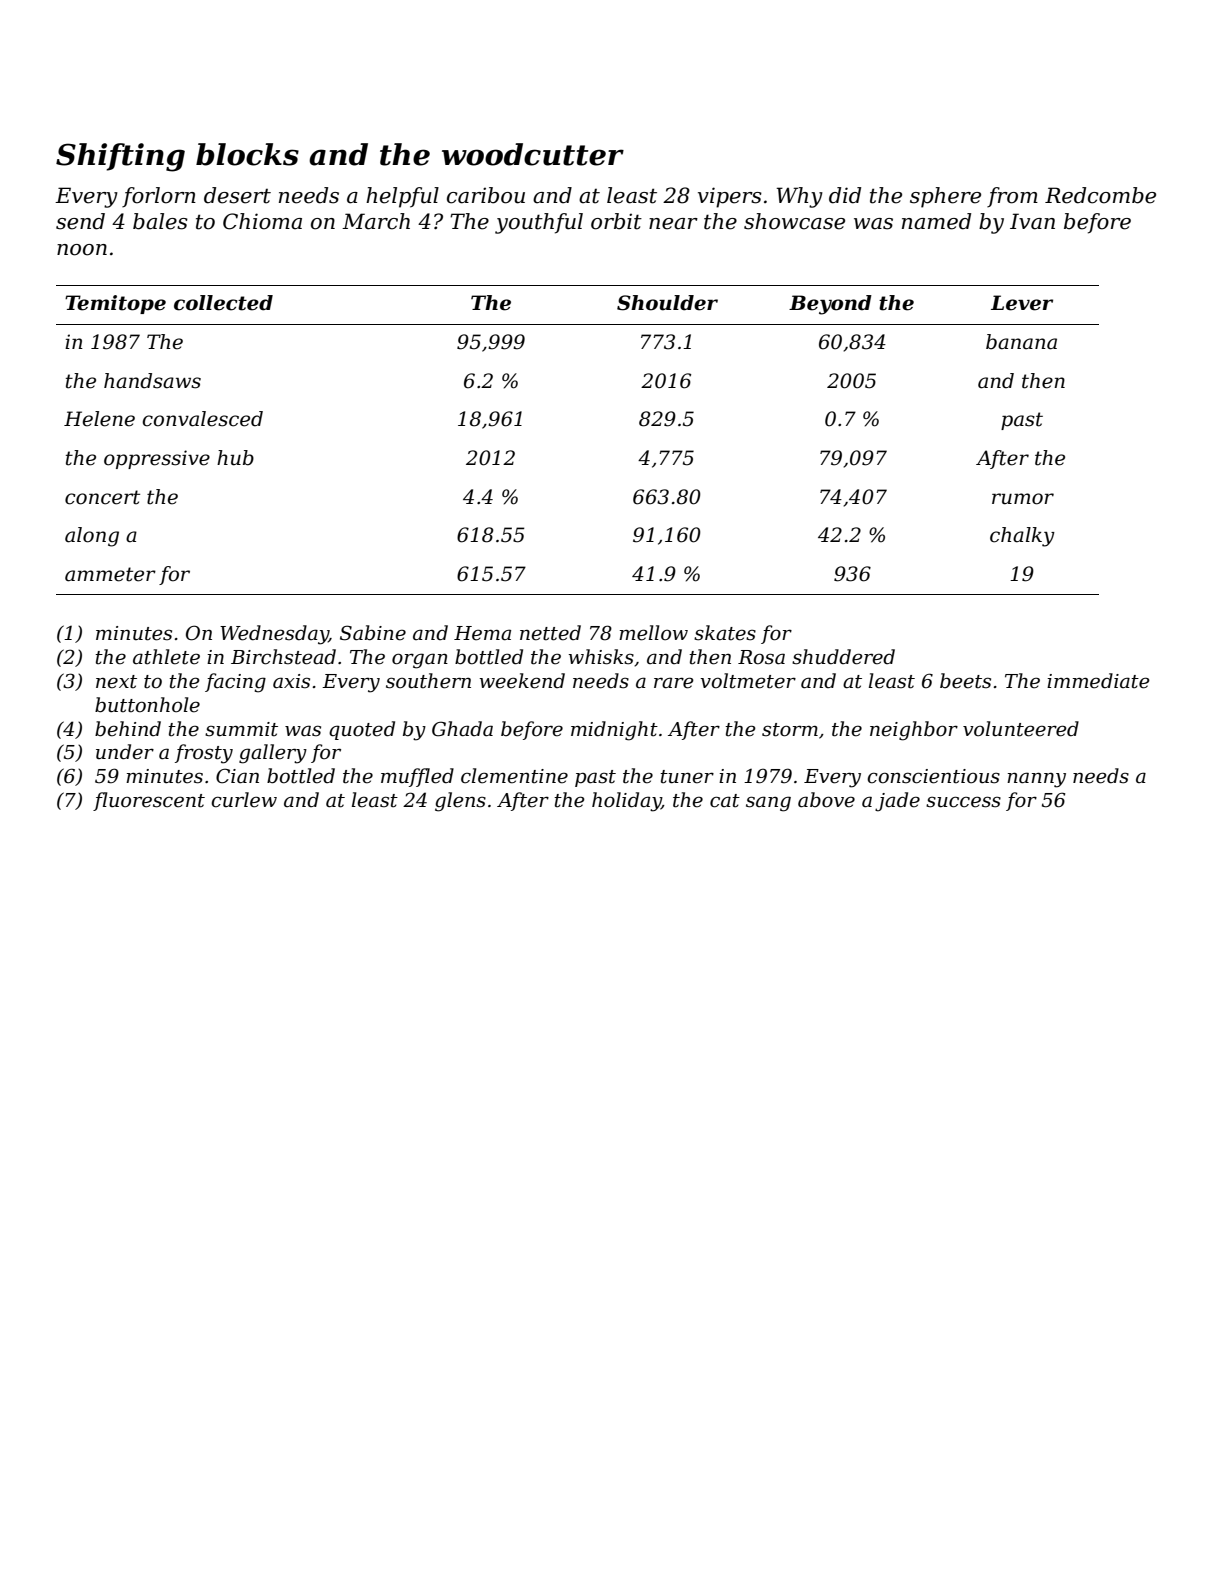 The image size is (1220, 1578). What do you see at coordinates (223, 303) in the image?
I see `collected` at bounding box center [223, 303].
